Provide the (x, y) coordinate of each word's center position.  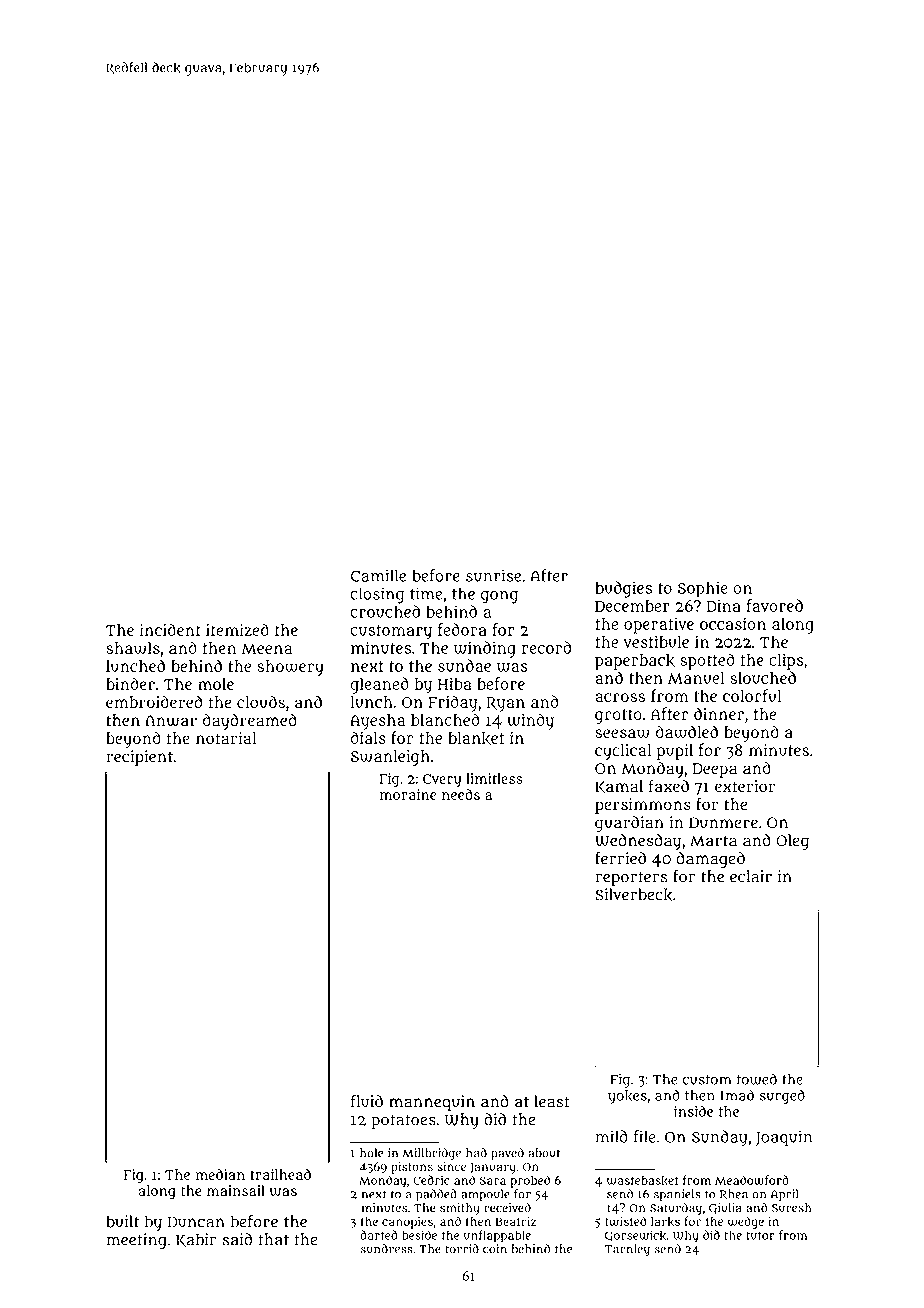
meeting (136, 1241)
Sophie (703, 589)
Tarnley (627, 1250)
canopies (407, 1223)
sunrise (493, 575)
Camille (378, 575)
